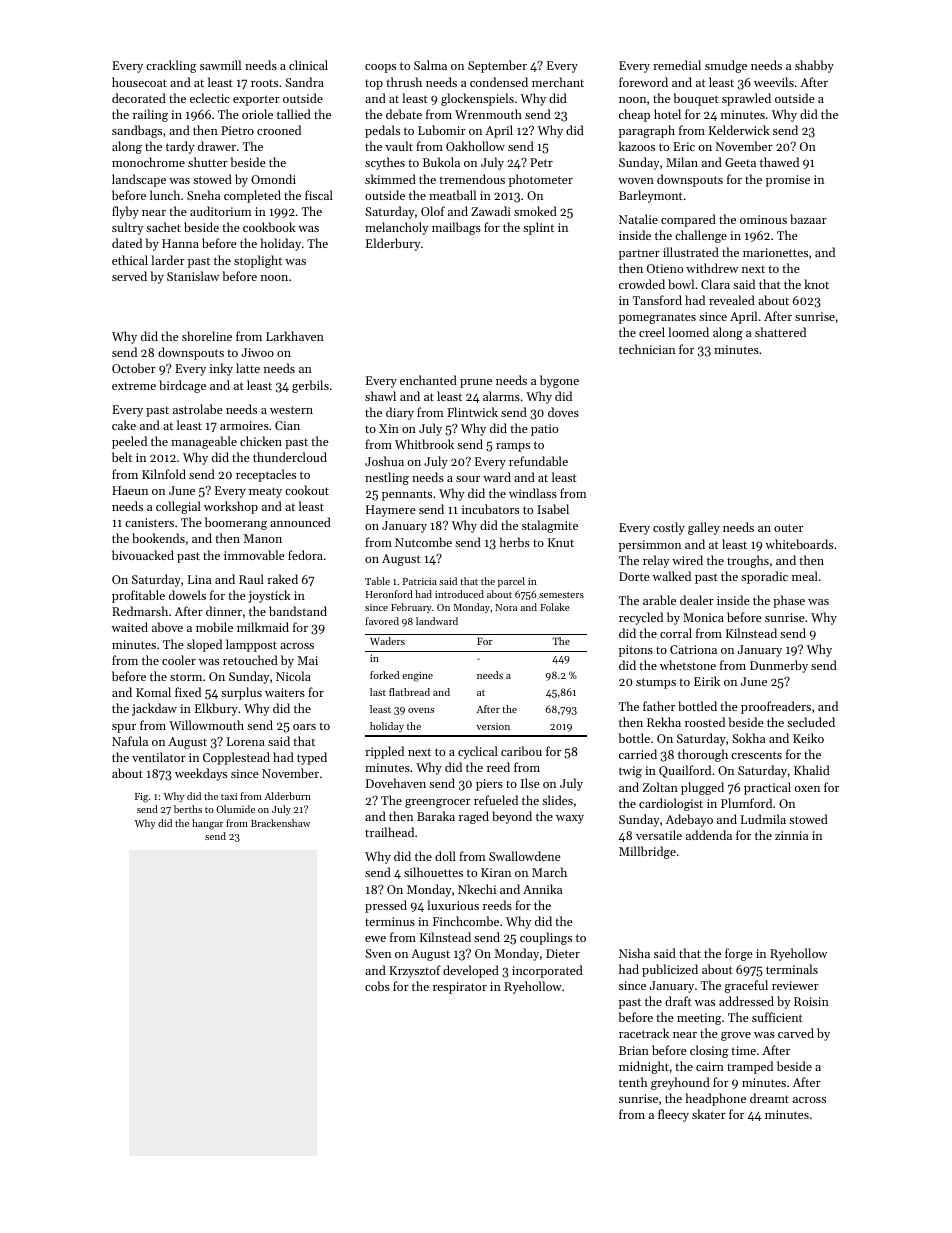  What do you see at coordinates (377, 986) in the screenshot?
I see `cobs` at bounding box center [377, 986].
